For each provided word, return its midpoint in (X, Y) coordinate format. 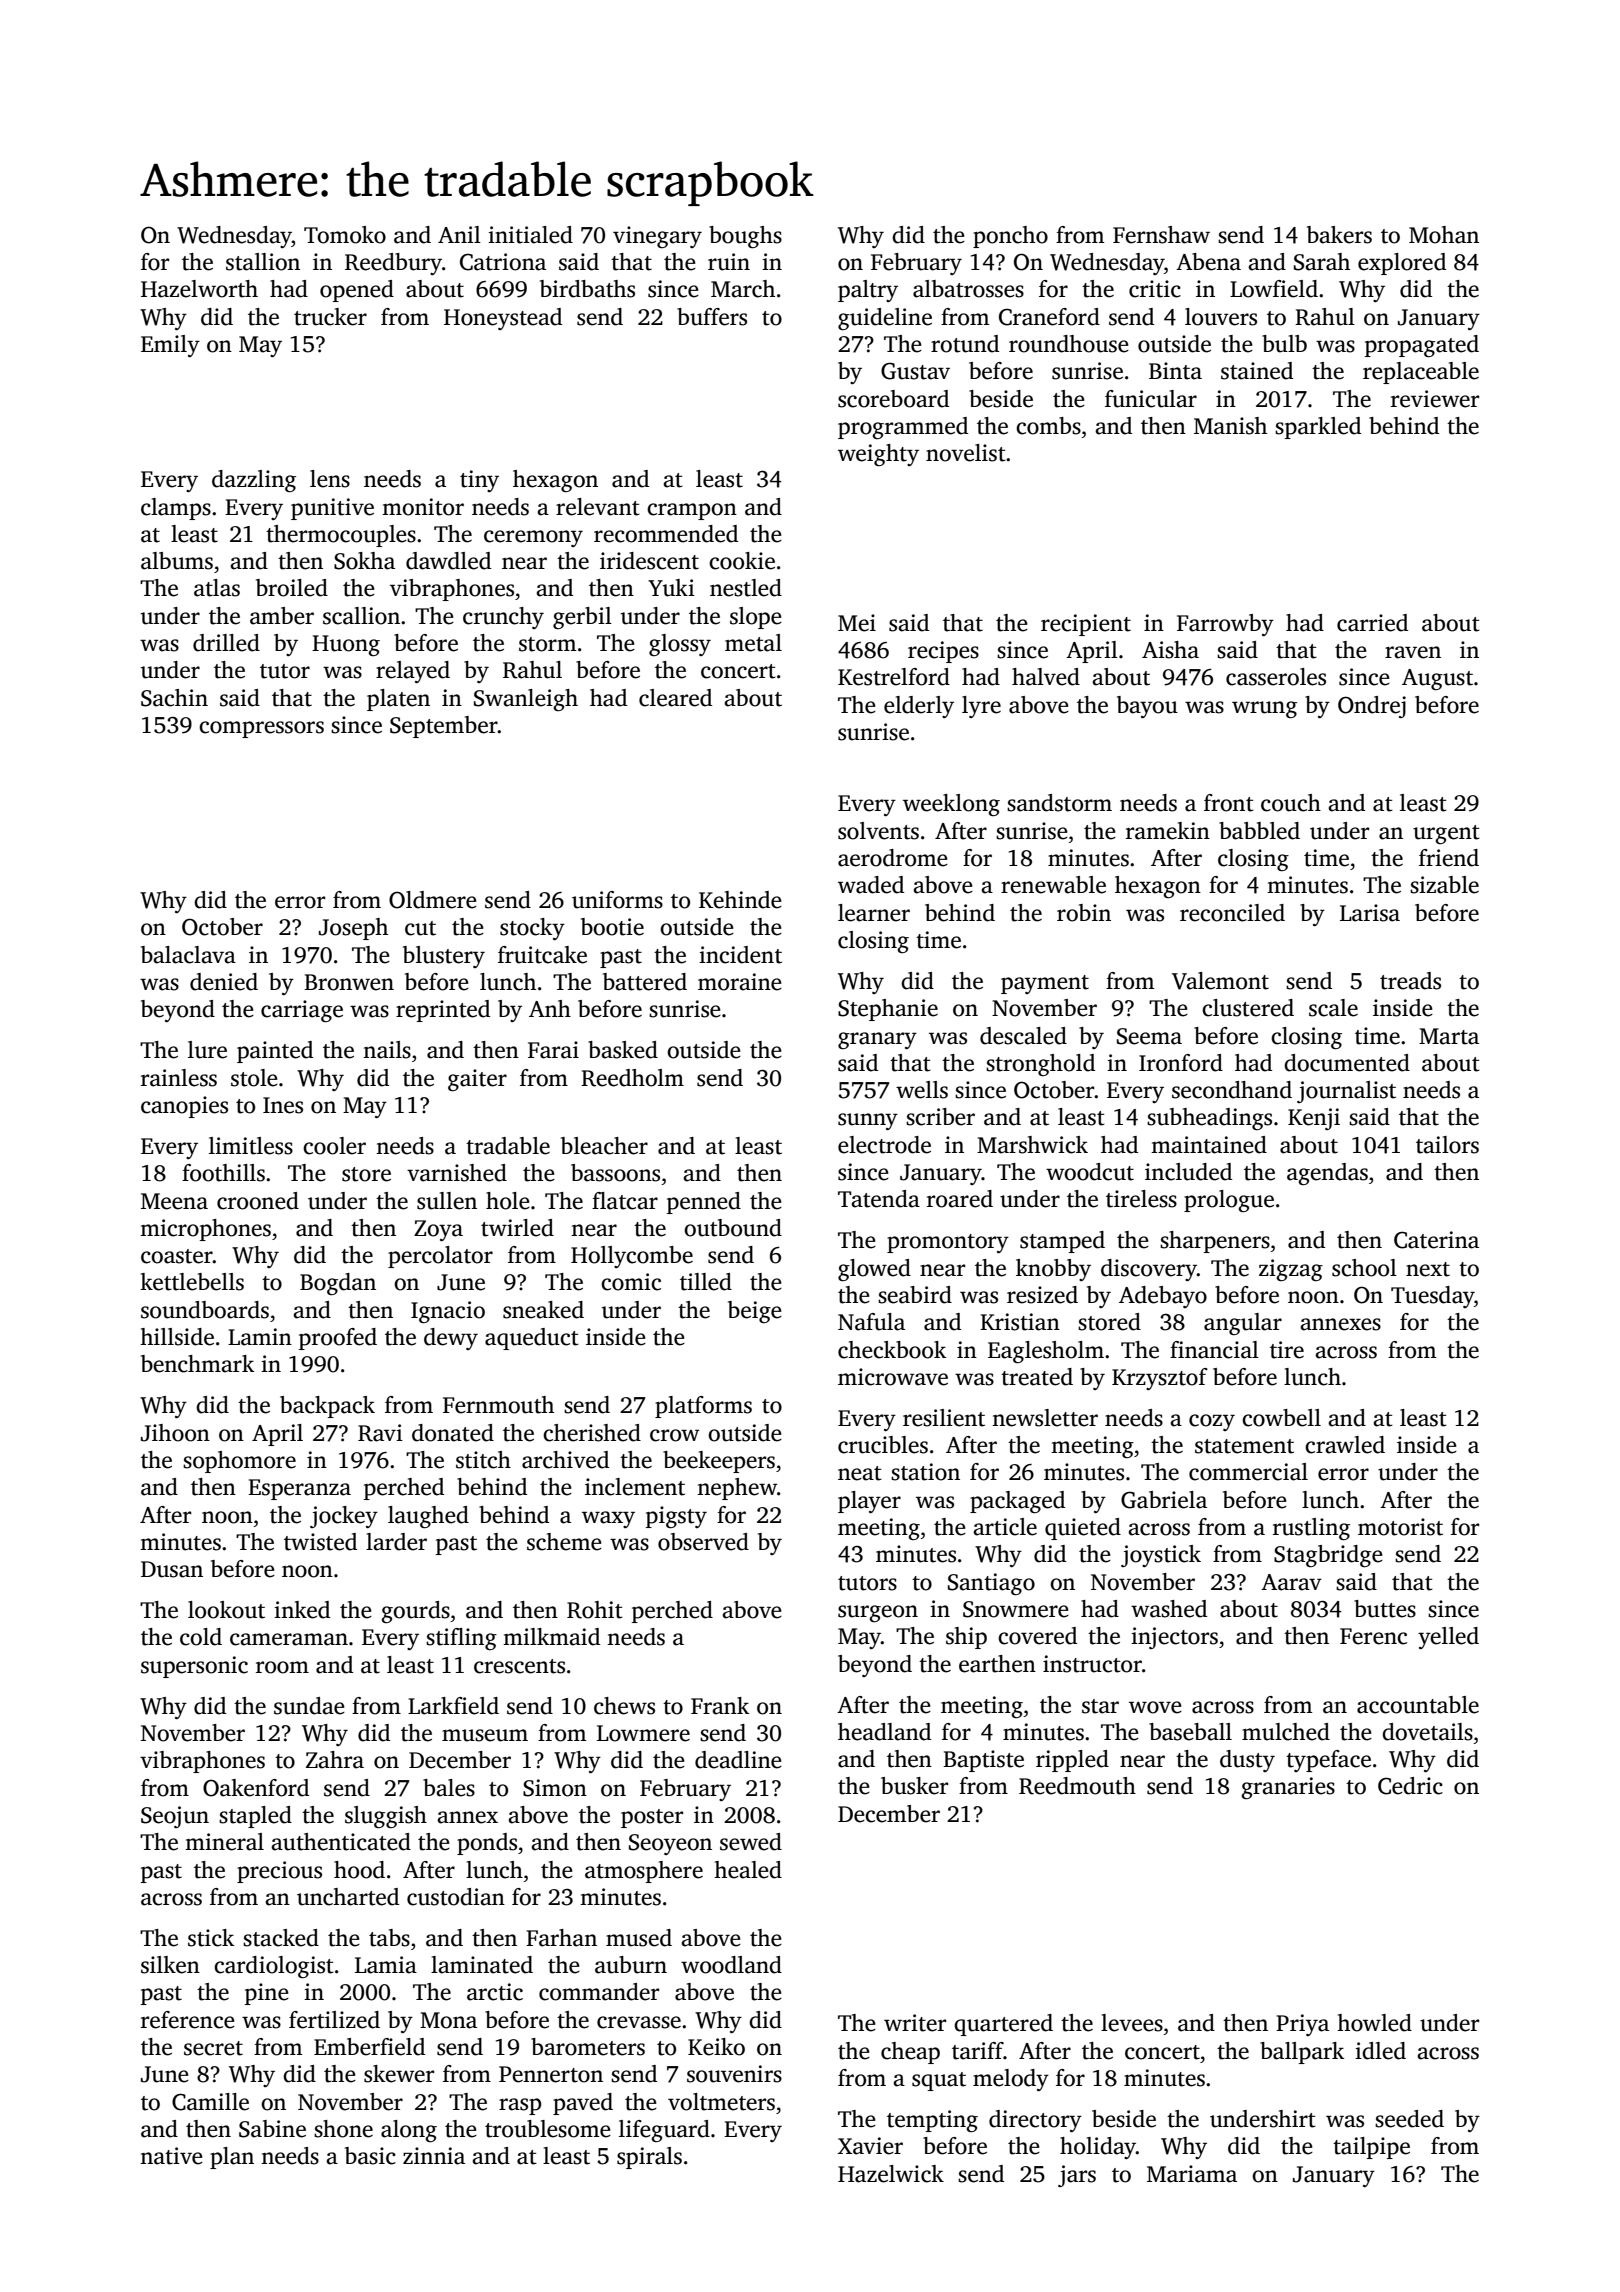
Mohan (1444, 235)
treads (1410, 981)
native (171, 2156)
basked (623, 1050)
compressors (261, 729)
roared (960, 1199)
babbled (1259, 831)
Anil (459, 234)
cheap (910, 2053)
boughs (745, 237)
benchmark (197, 1364)
